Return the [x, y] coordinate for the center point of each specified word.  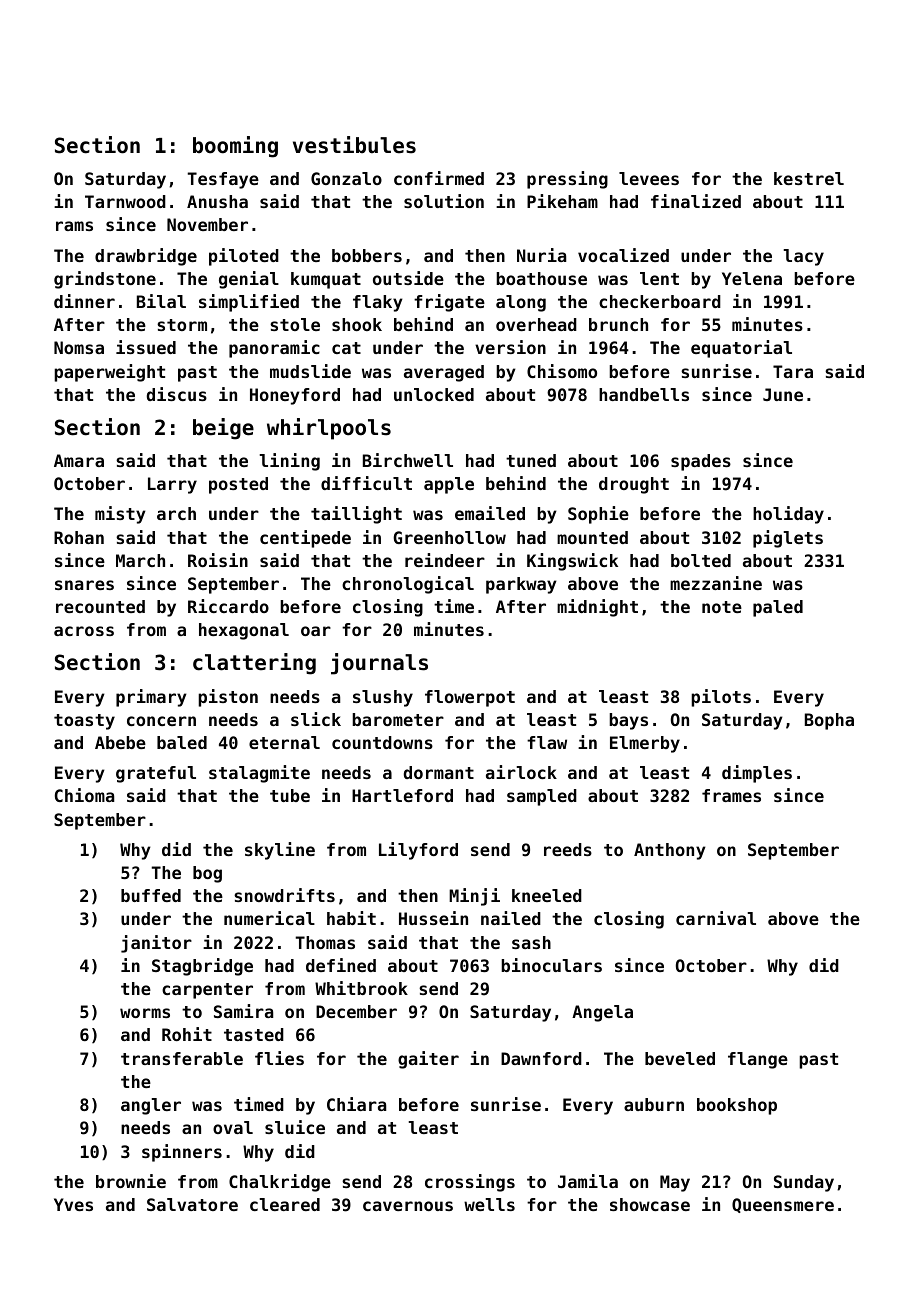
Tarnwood [125, 201]
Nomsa [79, 347]
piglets [788, 539]
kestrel [809, 178]
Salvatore [192, 1204]
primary [151, 698]
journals [379, 664]
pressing [567, 180]
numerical [269, 918]
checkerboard [660, 301]
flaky [378, 303]
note [722, 607]
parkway [521, 585]
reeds [568, 849]
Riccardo [228, 606]
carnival [716, 918]
